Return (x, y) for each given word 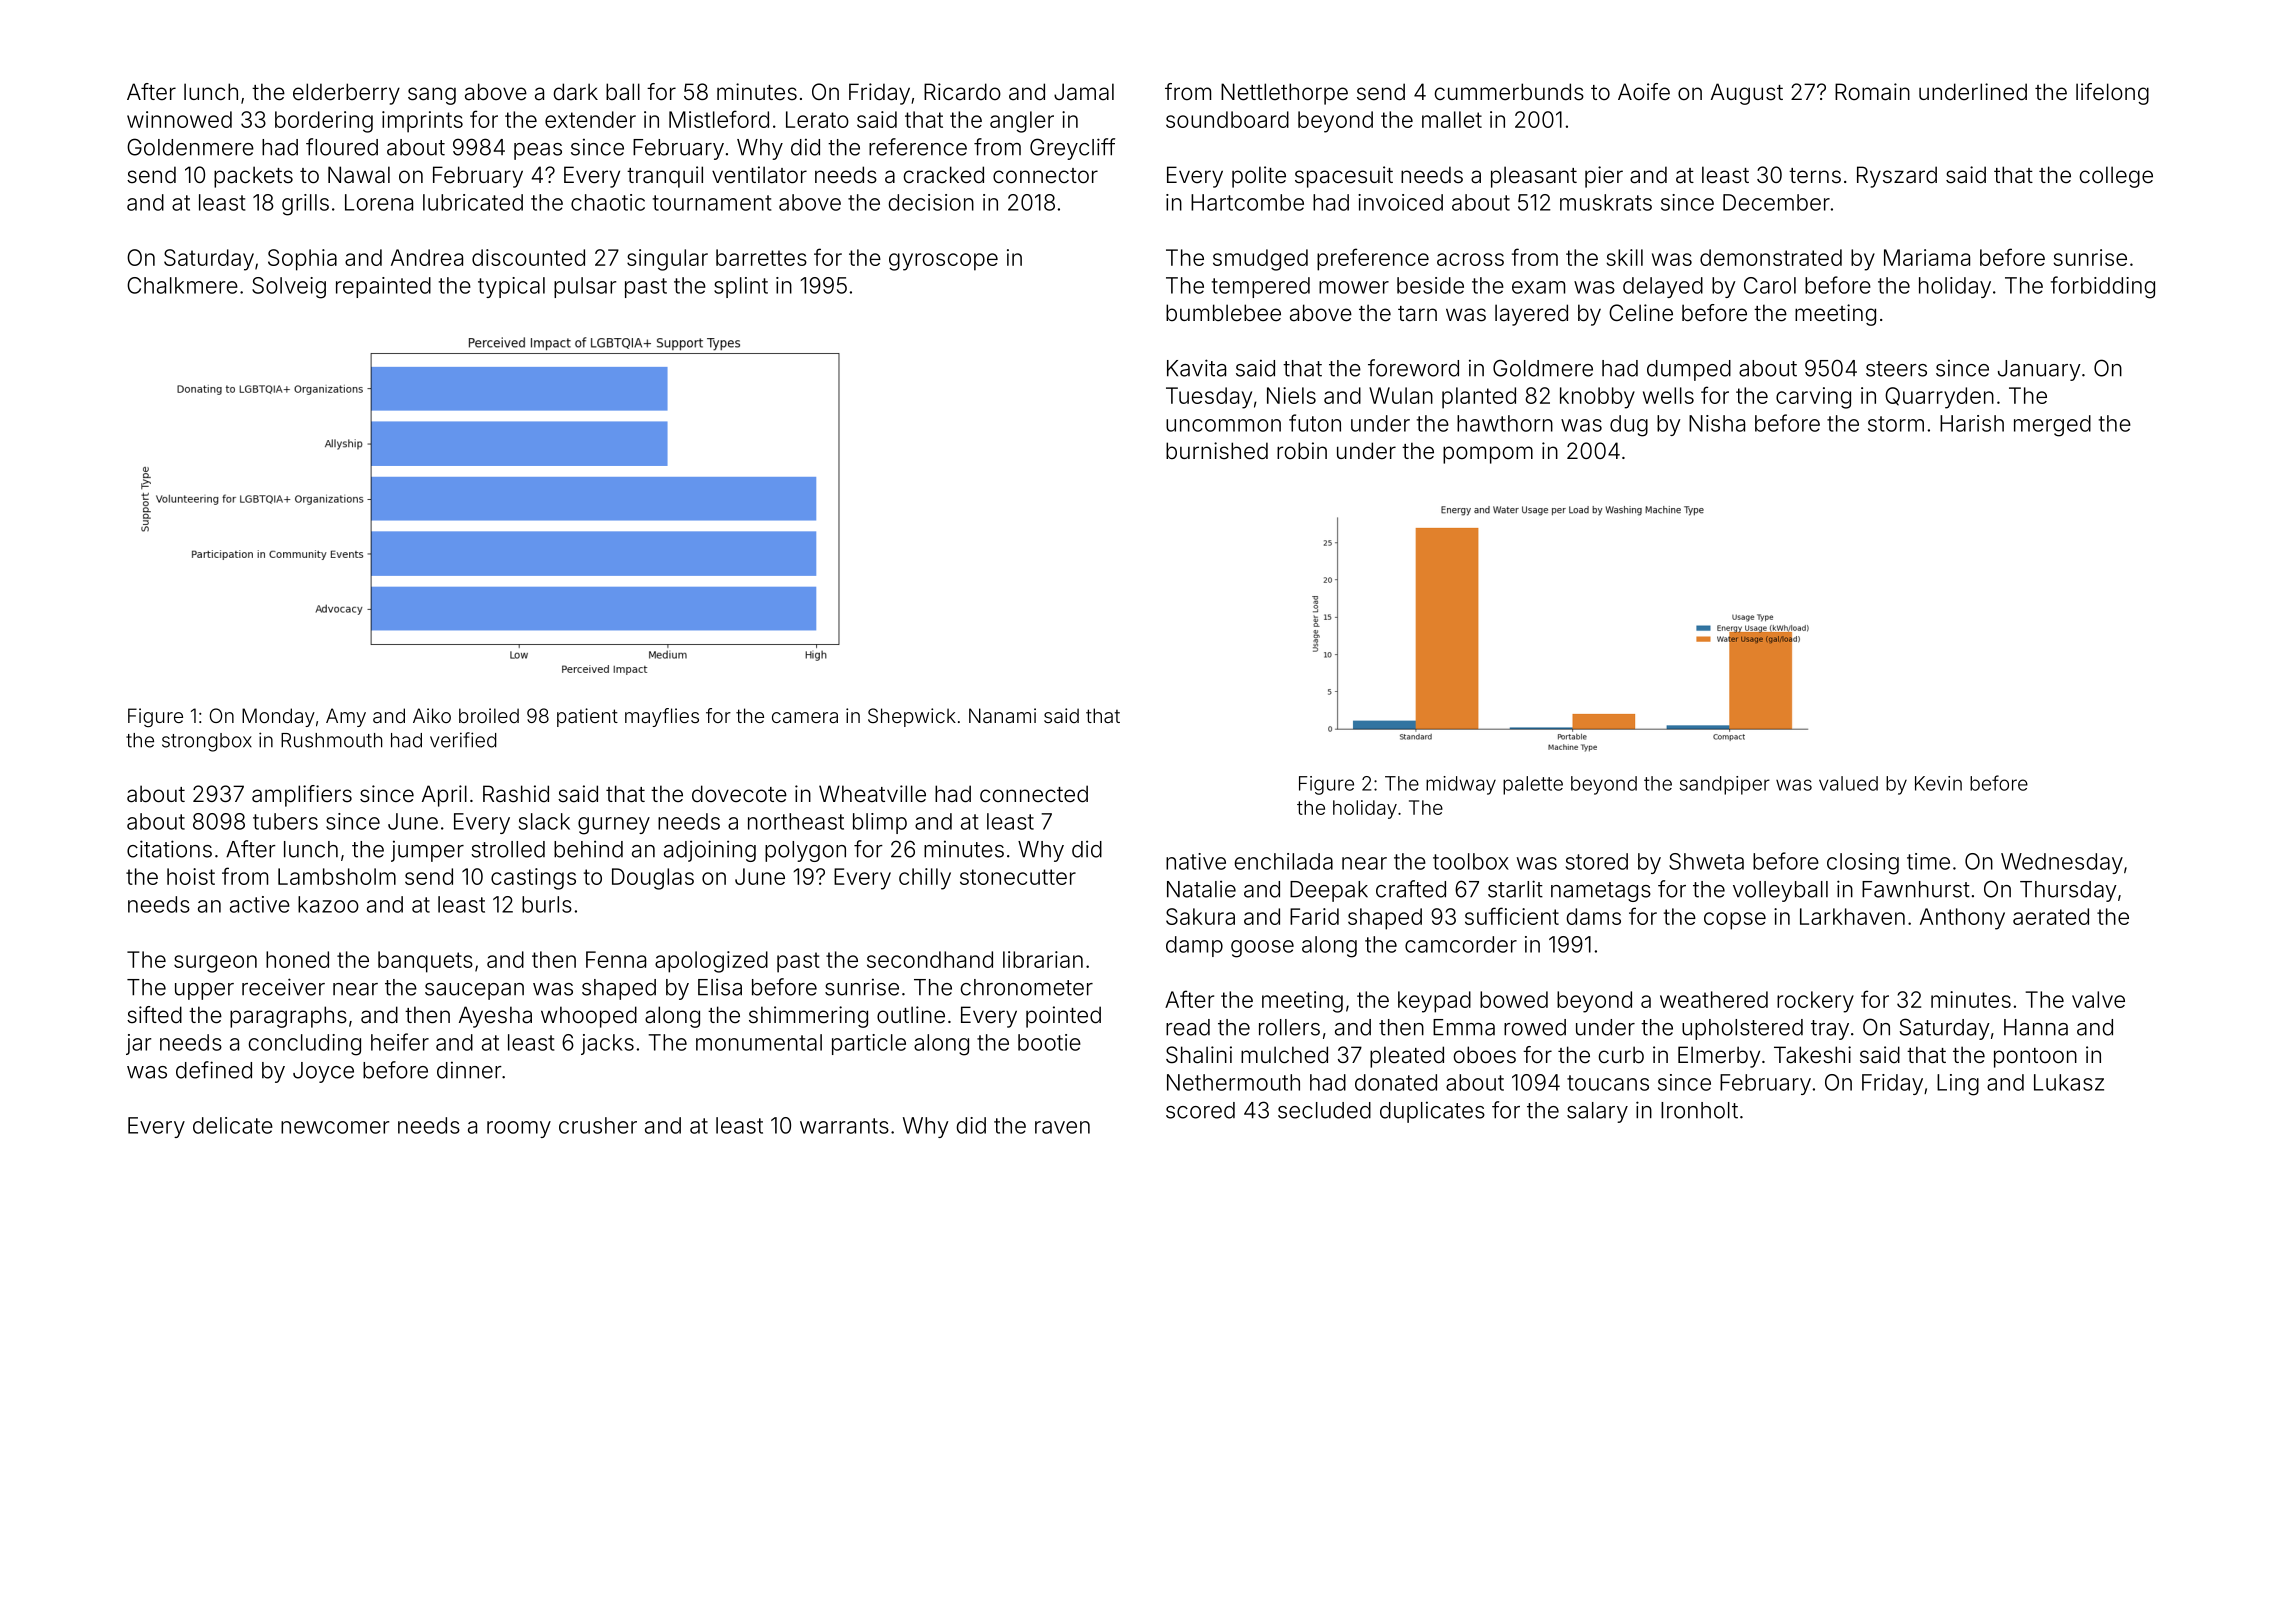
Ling (1958, 1085)
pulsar (585, 287)
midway (1461, 785)
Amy (346, 717)
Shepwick (912, 717)
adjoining (710, 851)
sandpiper (1725, 785)
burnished (1217, 451)
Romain (1872, 92)
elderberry (346, 94)
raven (1062, 1127)
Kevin (1938, 783)
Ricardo (962, 92)
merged (2052, 426)
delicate (233, 1125)
